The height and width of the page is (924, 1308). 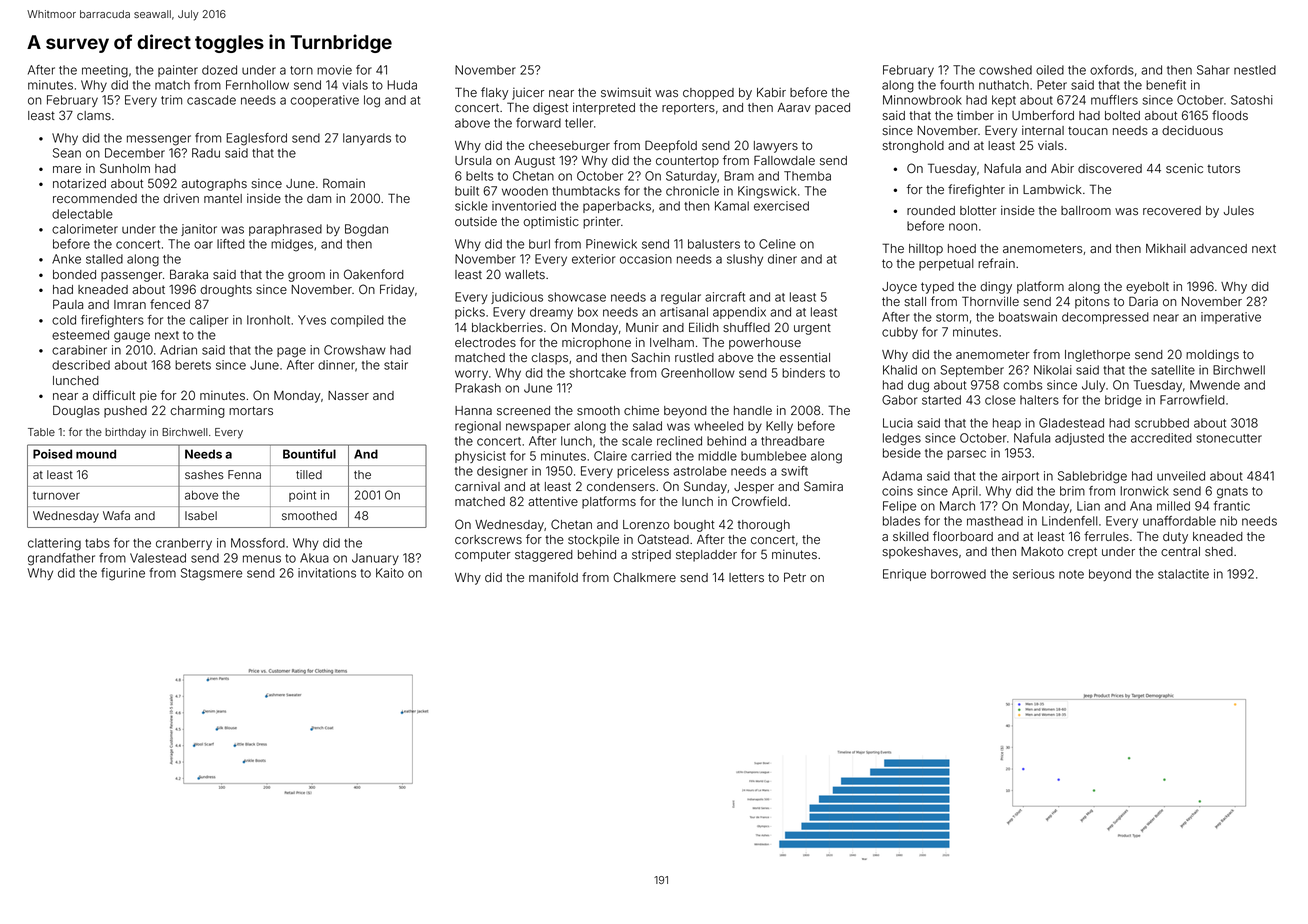 What do you see at coordinates (832, 109) in the page?
I see `paced` at bounding box center [832, 109].
